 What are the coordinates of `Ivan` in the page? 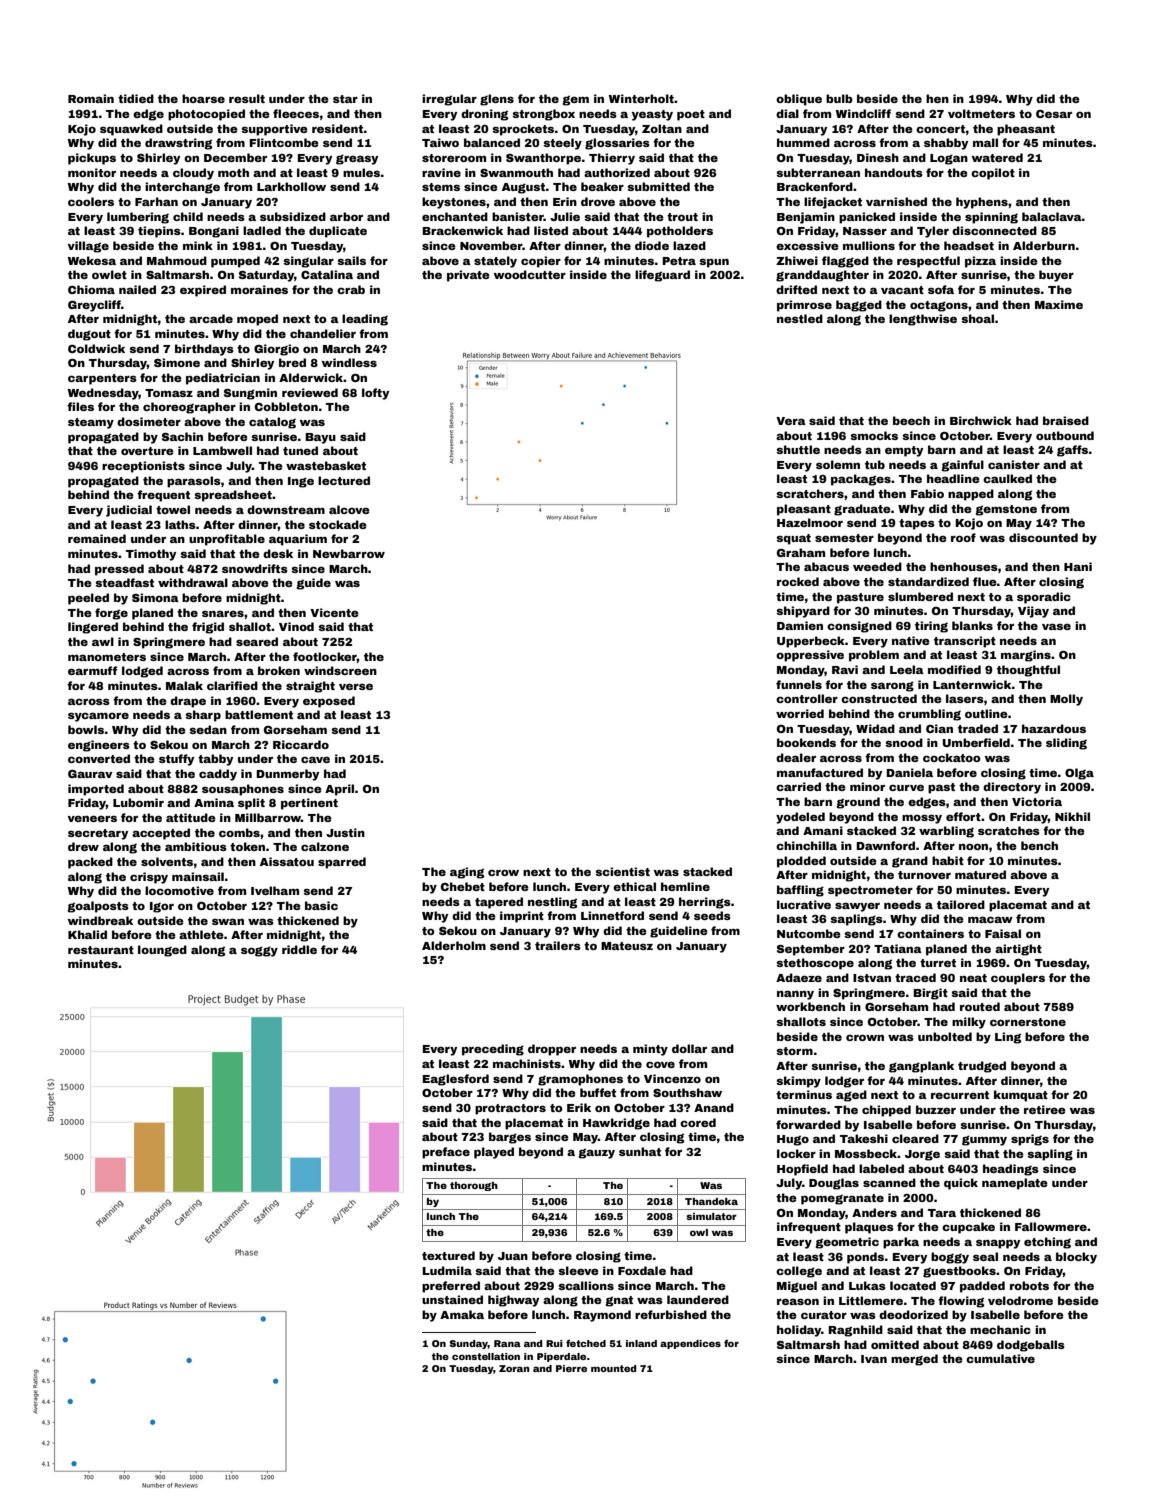 It's located at (874, 1359).
